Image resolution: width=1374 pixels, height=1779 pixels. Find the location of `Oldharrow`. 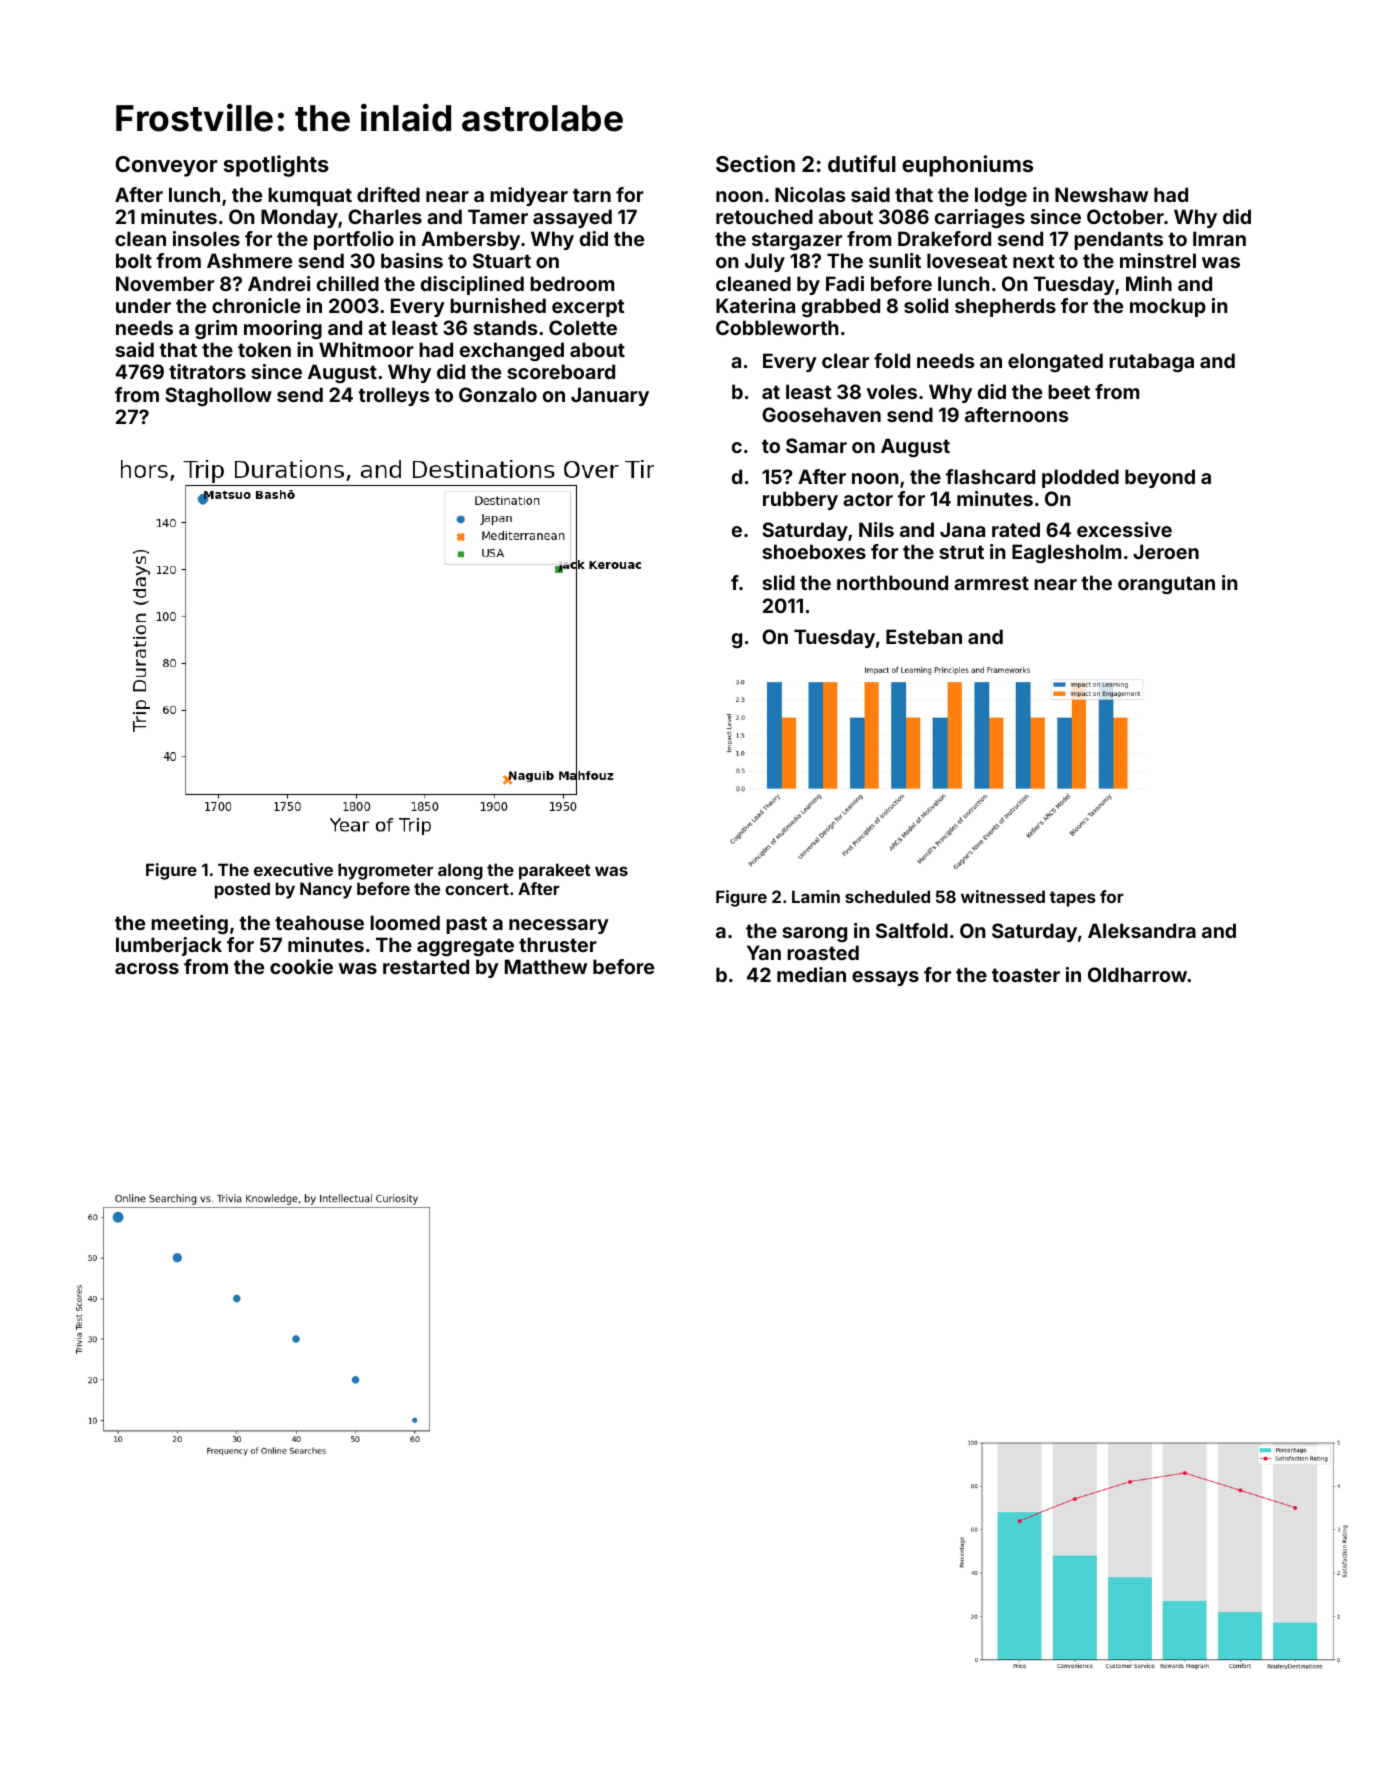

Oldharrow is located at coordinates (1138, 974).
